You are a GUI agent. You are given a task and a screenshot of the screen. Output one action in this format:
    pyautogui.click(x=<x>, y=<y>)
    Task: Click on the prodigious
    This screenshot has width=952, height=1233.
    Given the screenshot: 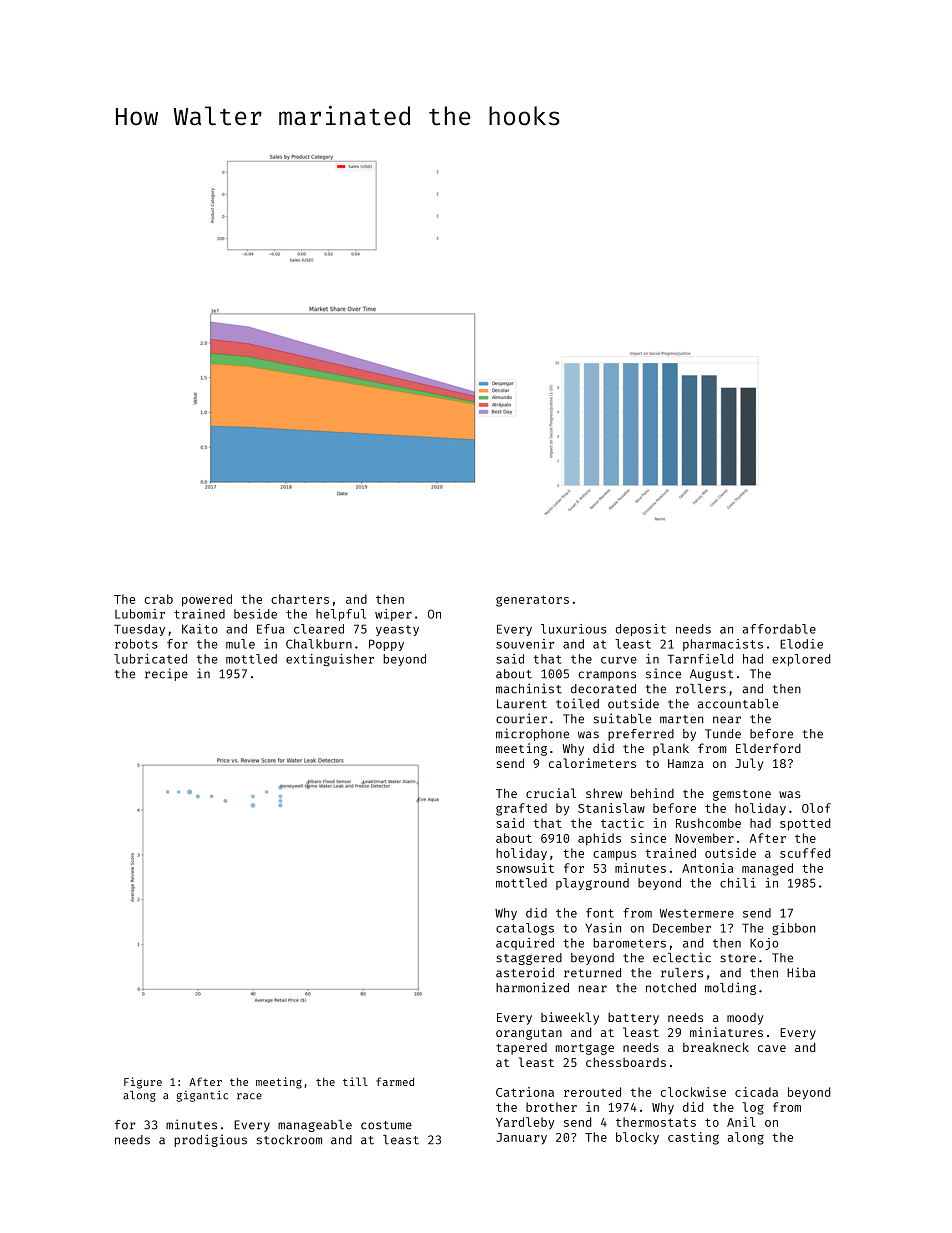 What is the action you would take?
    pyautogui.click(x=210, y=1140)
